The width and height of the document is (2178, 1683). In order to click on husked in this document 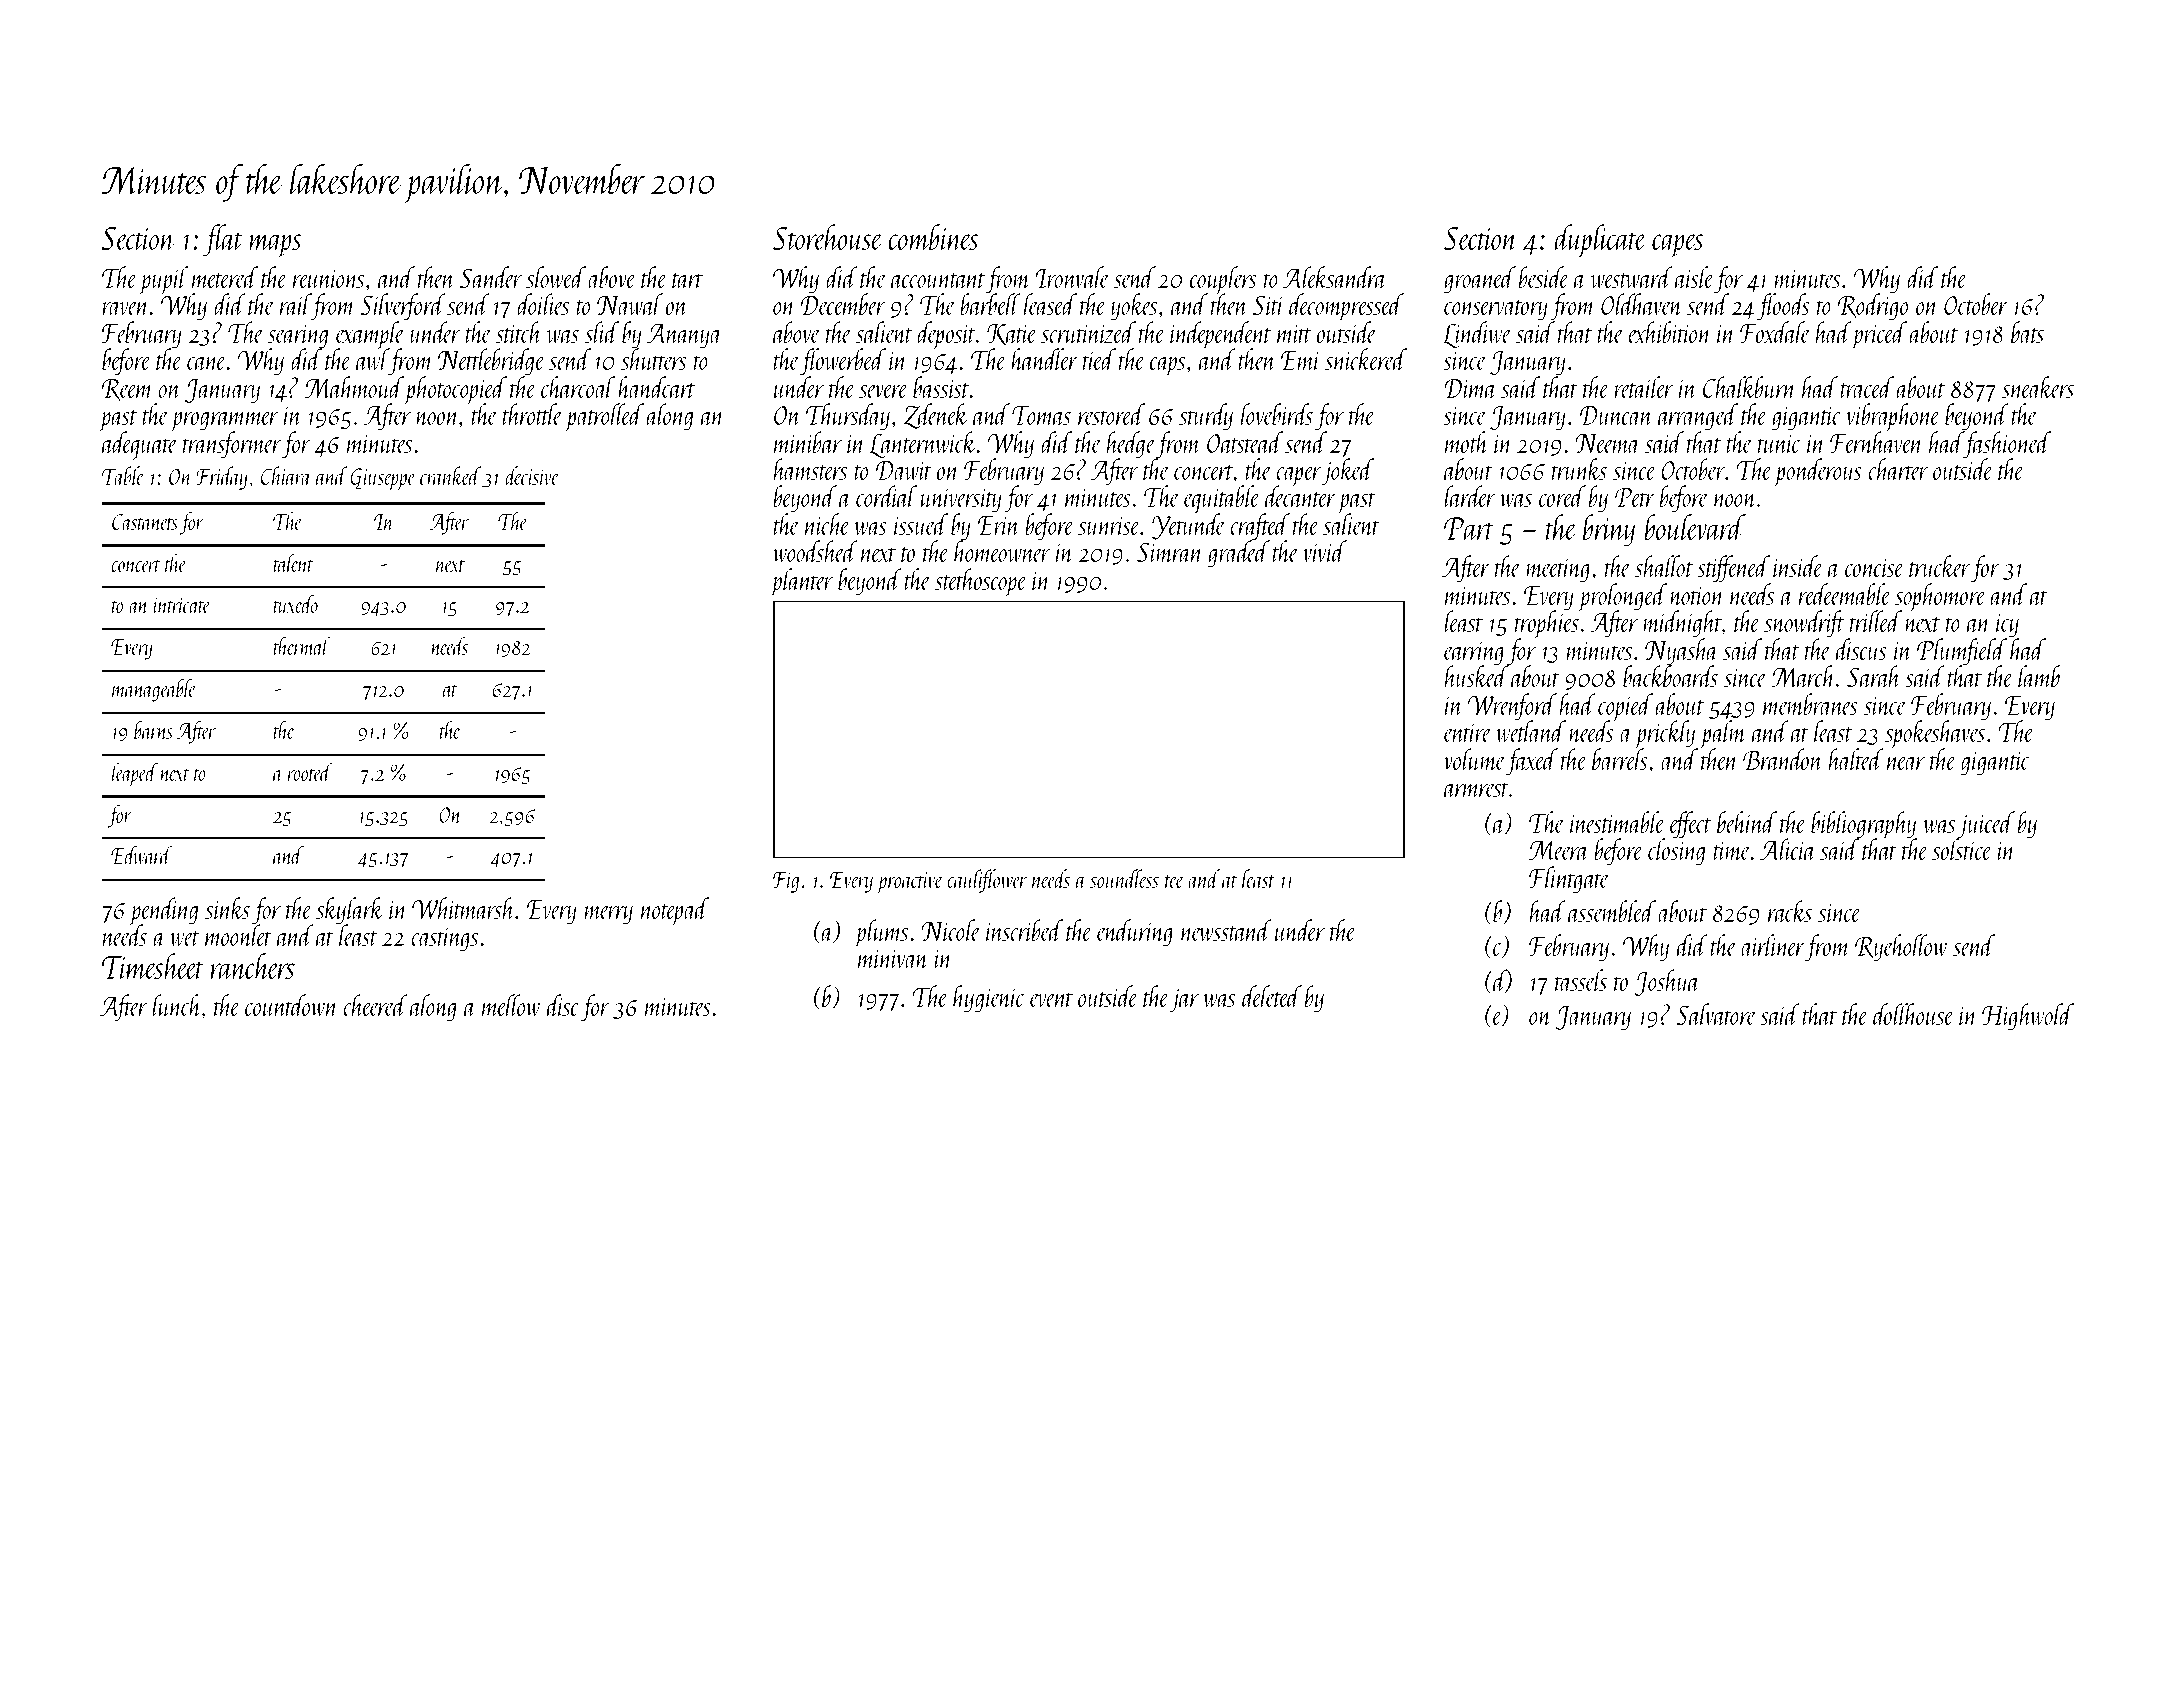, I will do `click(1477, 676)`.
